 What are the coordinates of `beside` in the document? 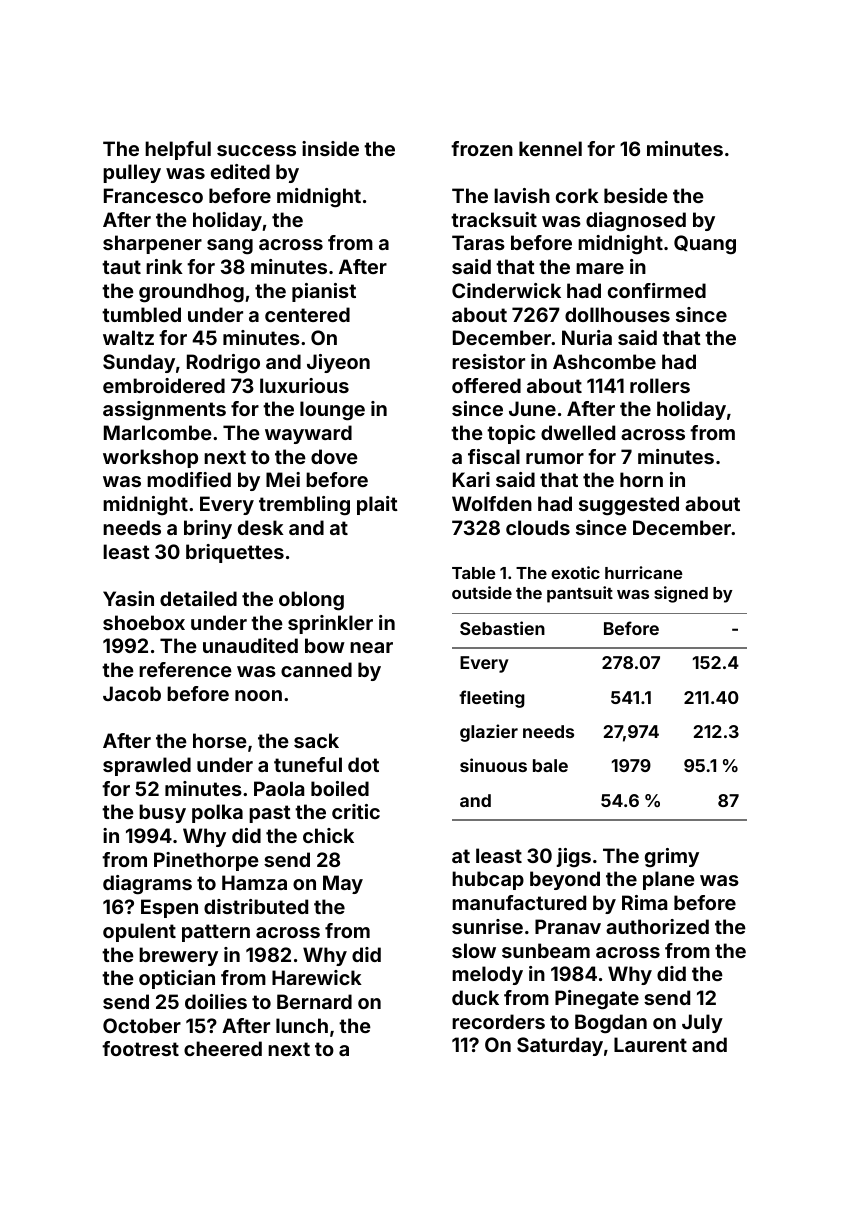 It's located at (636, 195).
